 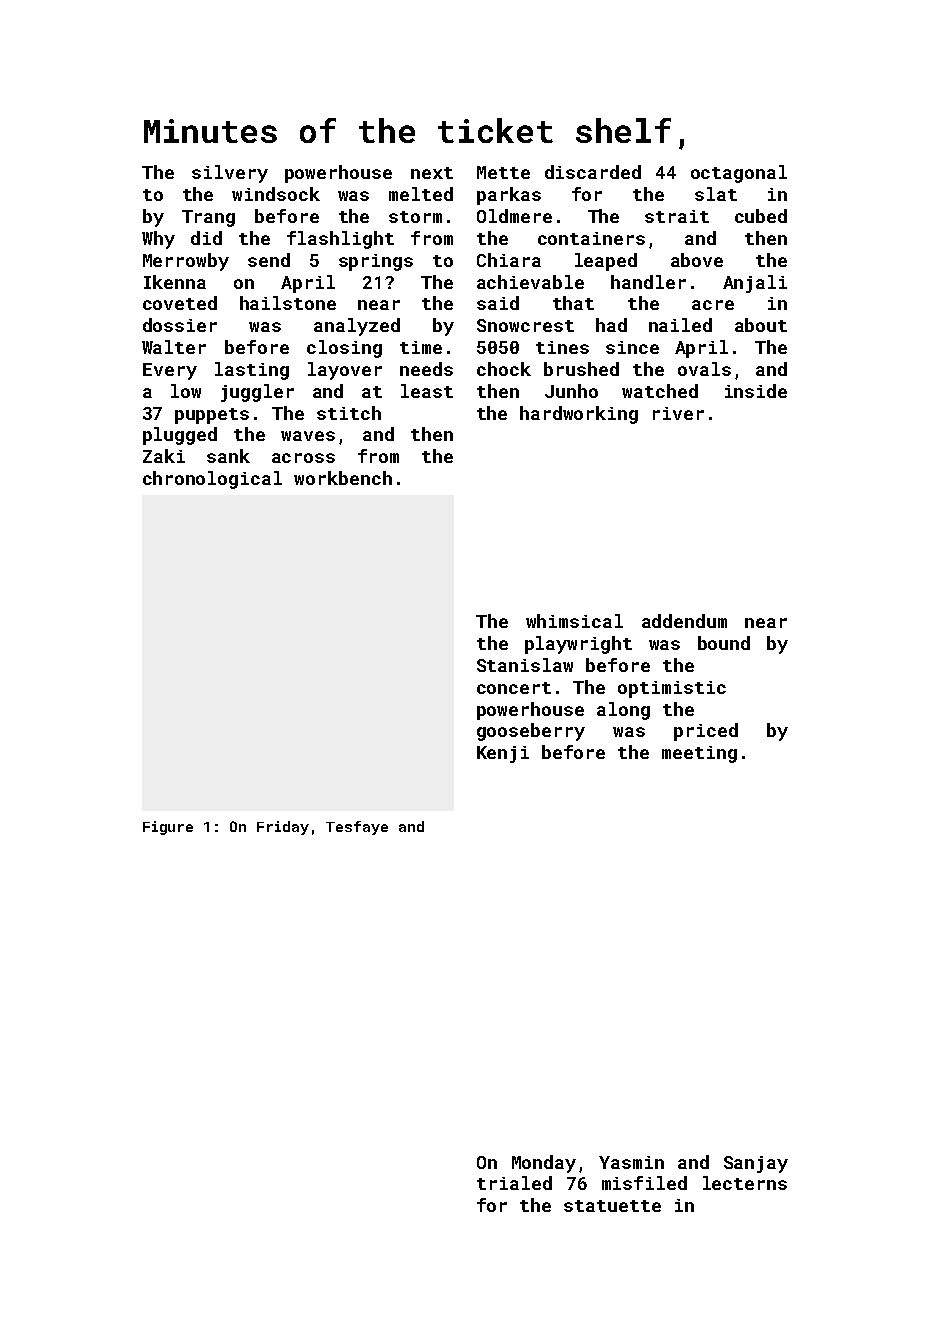 What do you see at coordinates (283, 828) in the image?
I see `Friday` at bounding box center [283, 828].
